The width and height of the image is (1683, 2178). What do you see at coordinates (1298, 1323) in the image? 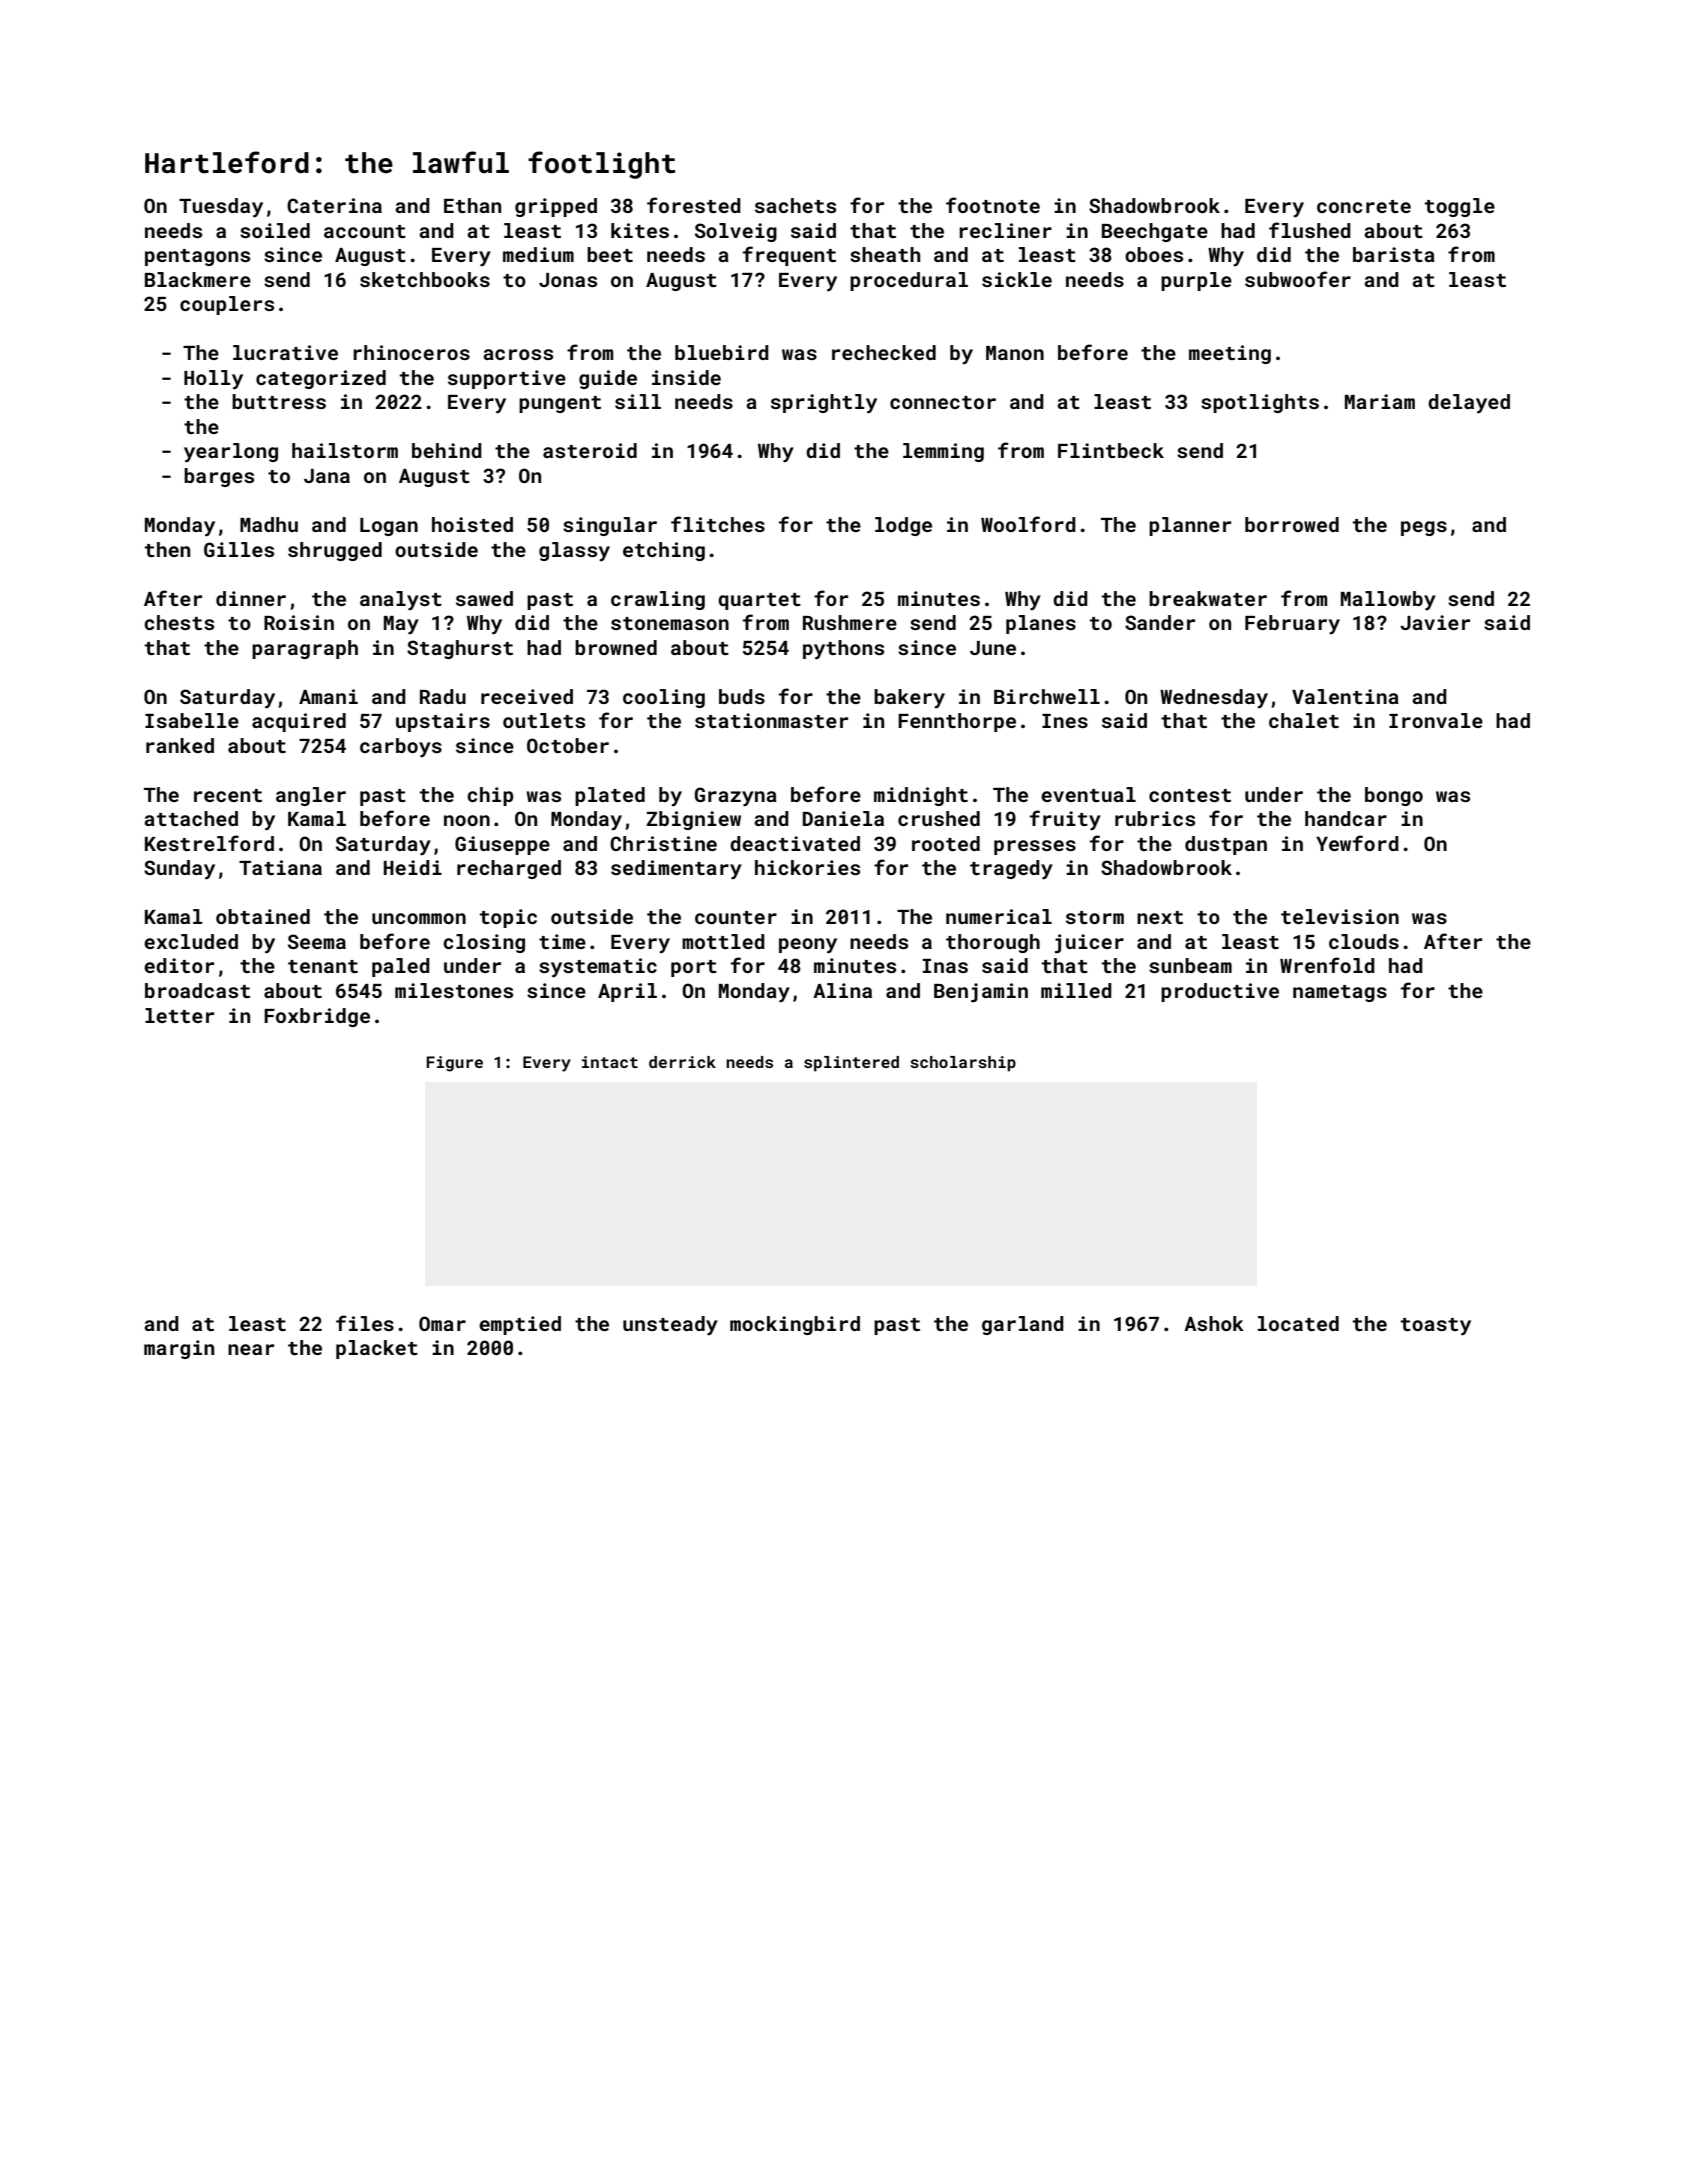
I see `located` at bounding box center [1298, 1323].
